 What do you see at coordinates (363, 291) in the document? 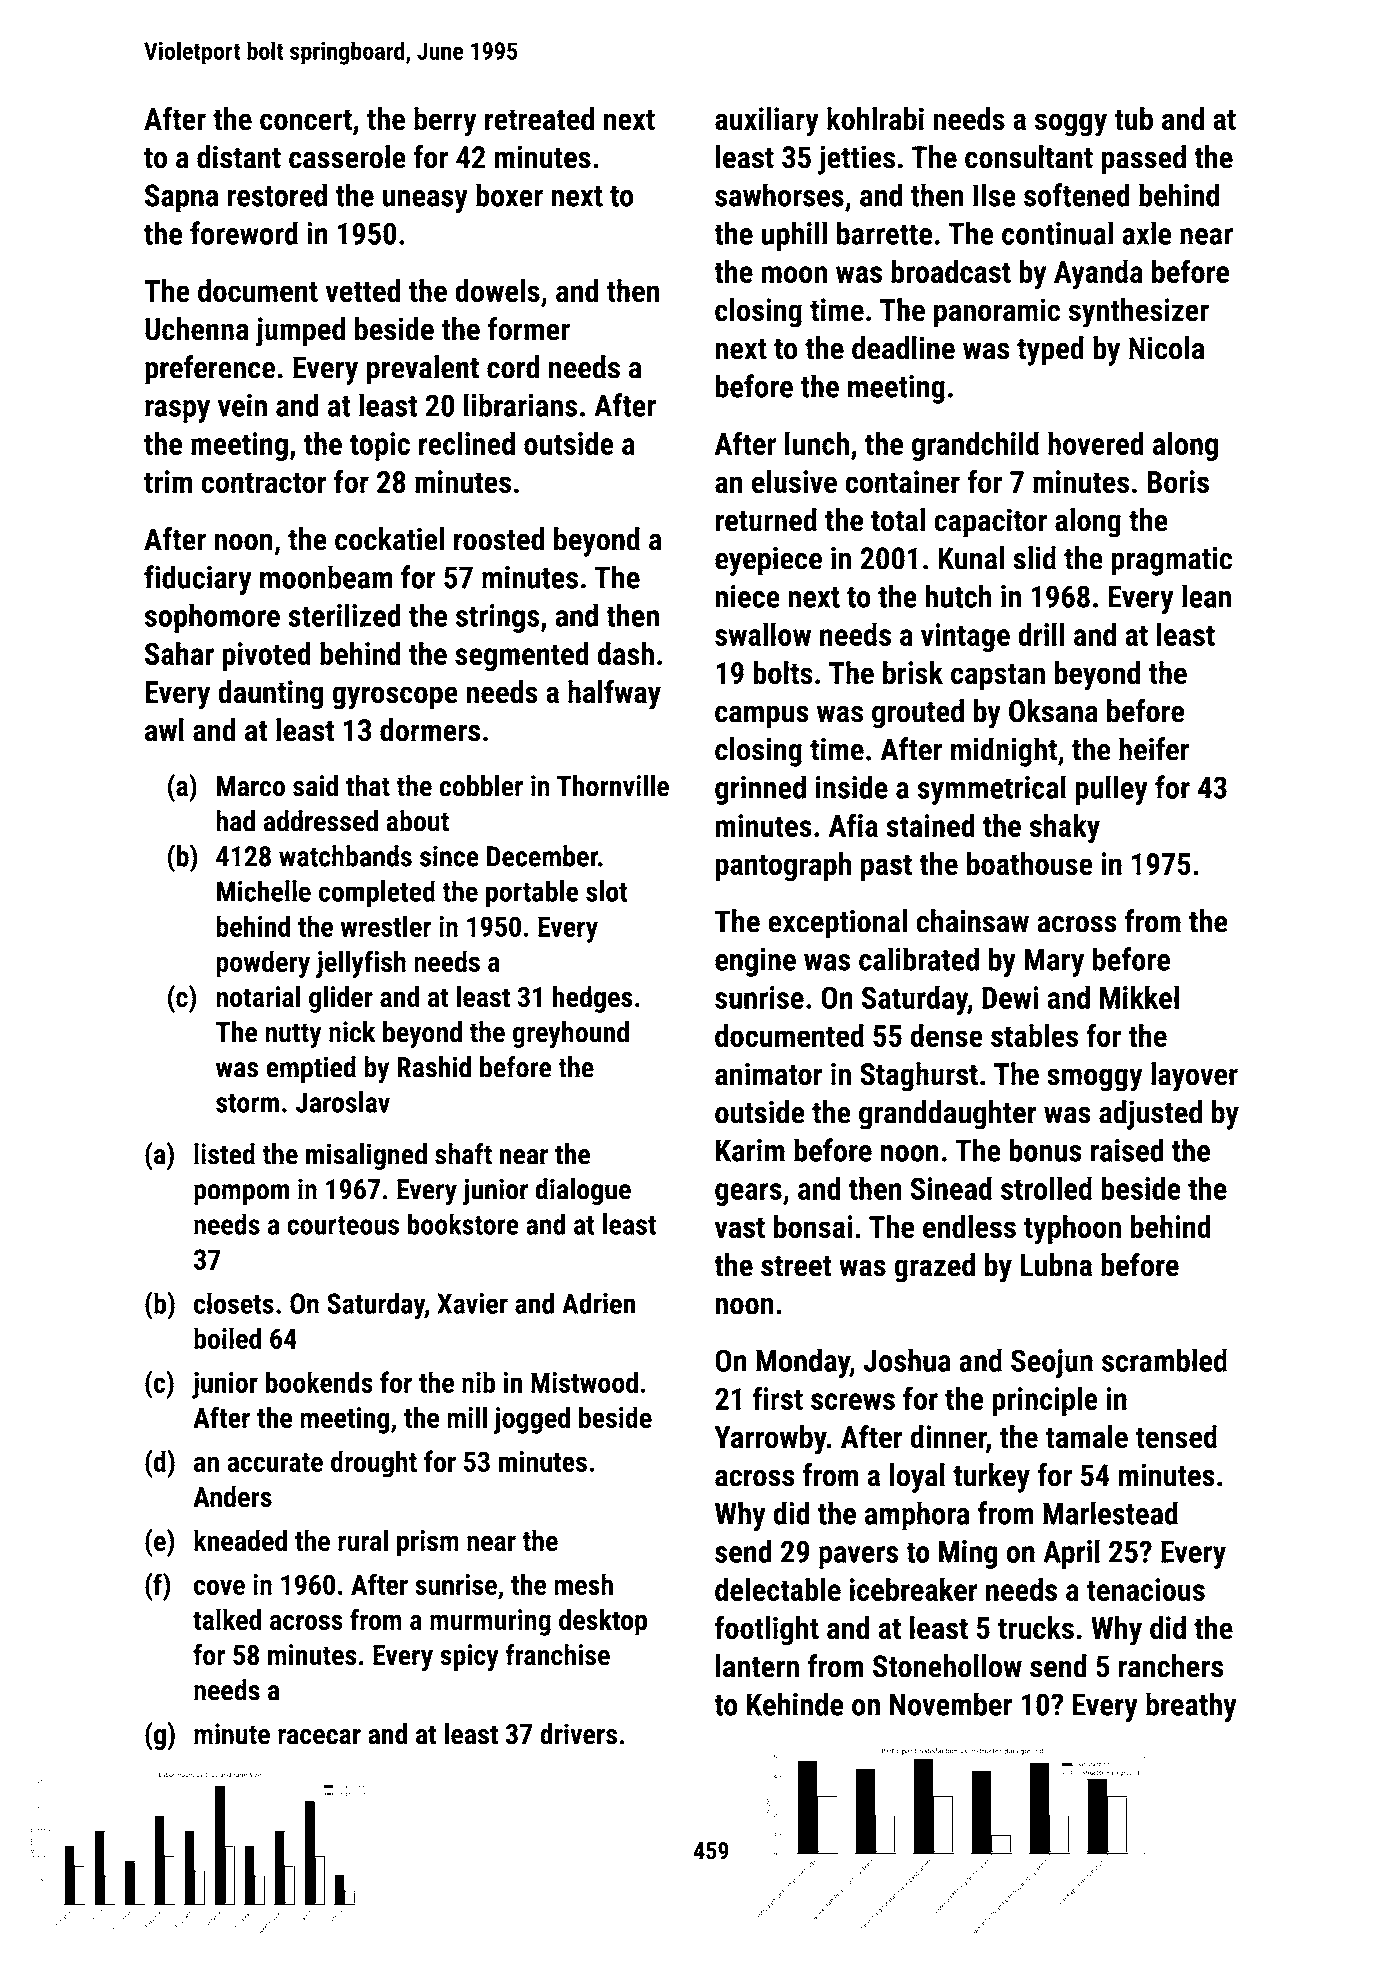
I see `vetted` at bounding box center [363, 291].
